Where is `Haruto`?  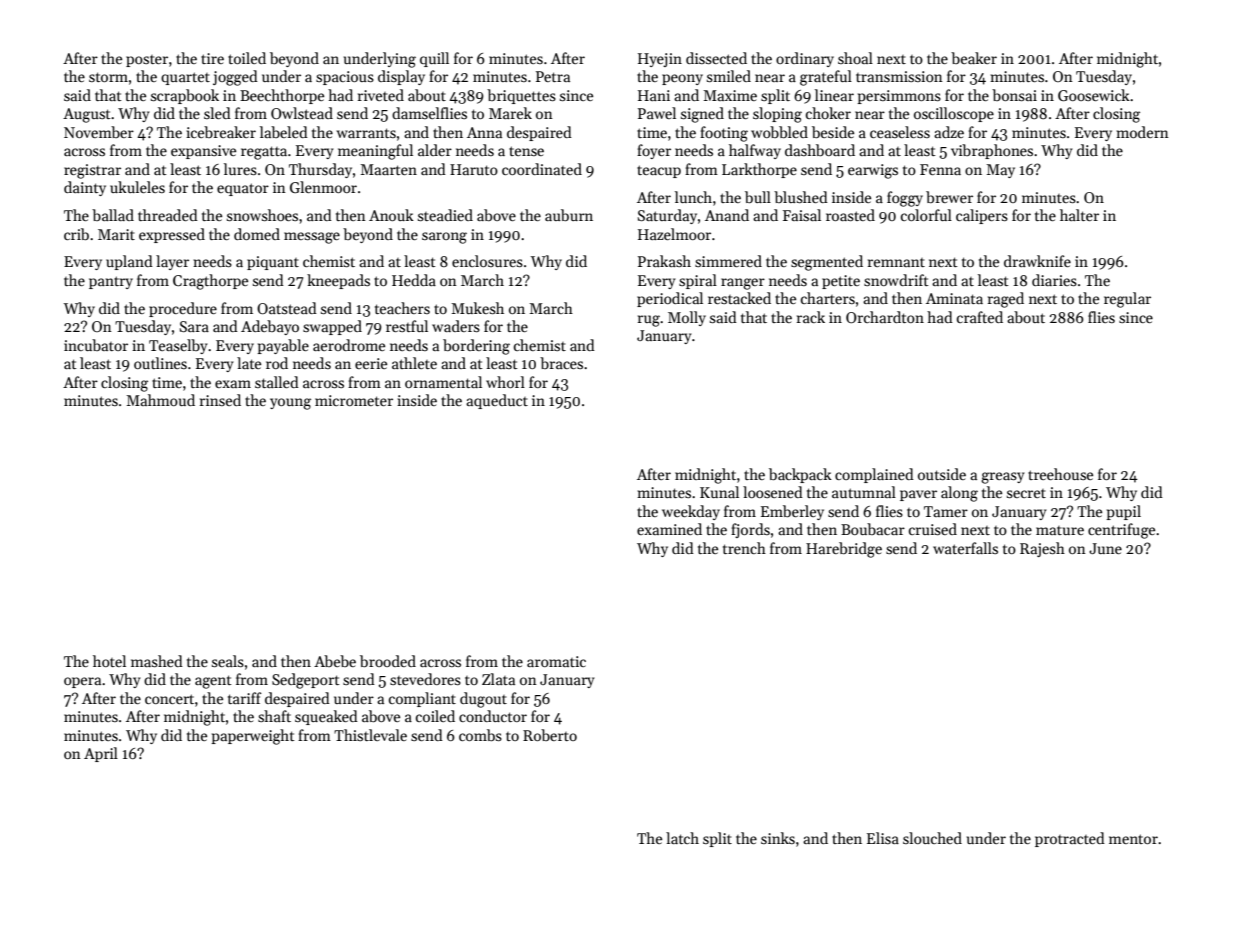 Haruto is located at coordinates (474, 169).
